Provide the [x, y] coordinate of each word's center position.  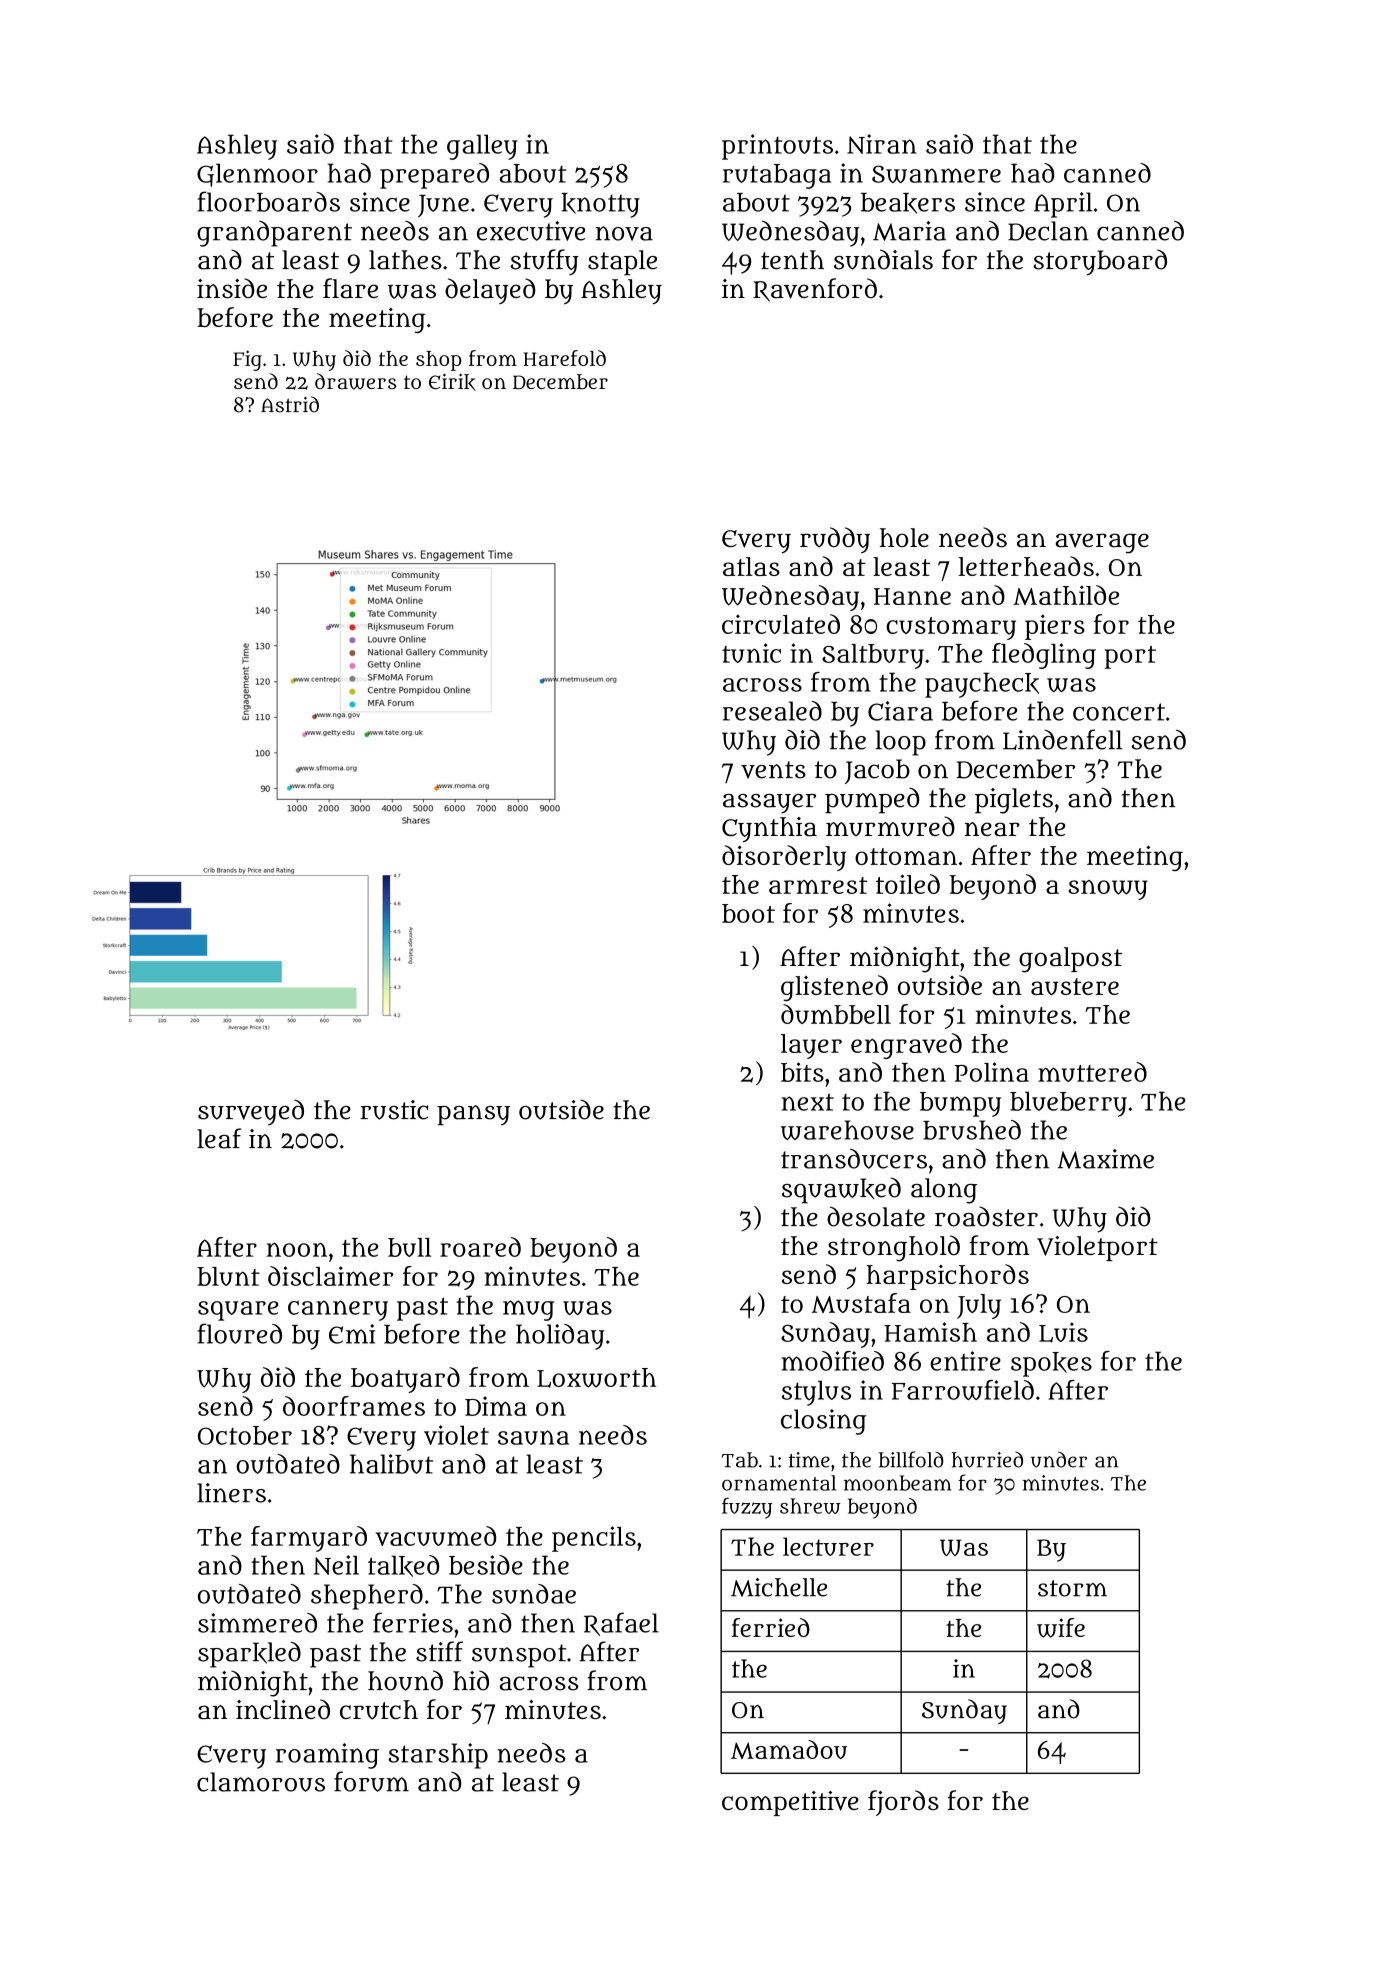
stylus [816, 1393]
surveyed [251, 1112]
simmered [257, 1623]
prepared [434, 176]
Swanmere [936, 174]
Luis [1063, 1332]
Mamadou [789, 1749]
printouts [777, 147]
